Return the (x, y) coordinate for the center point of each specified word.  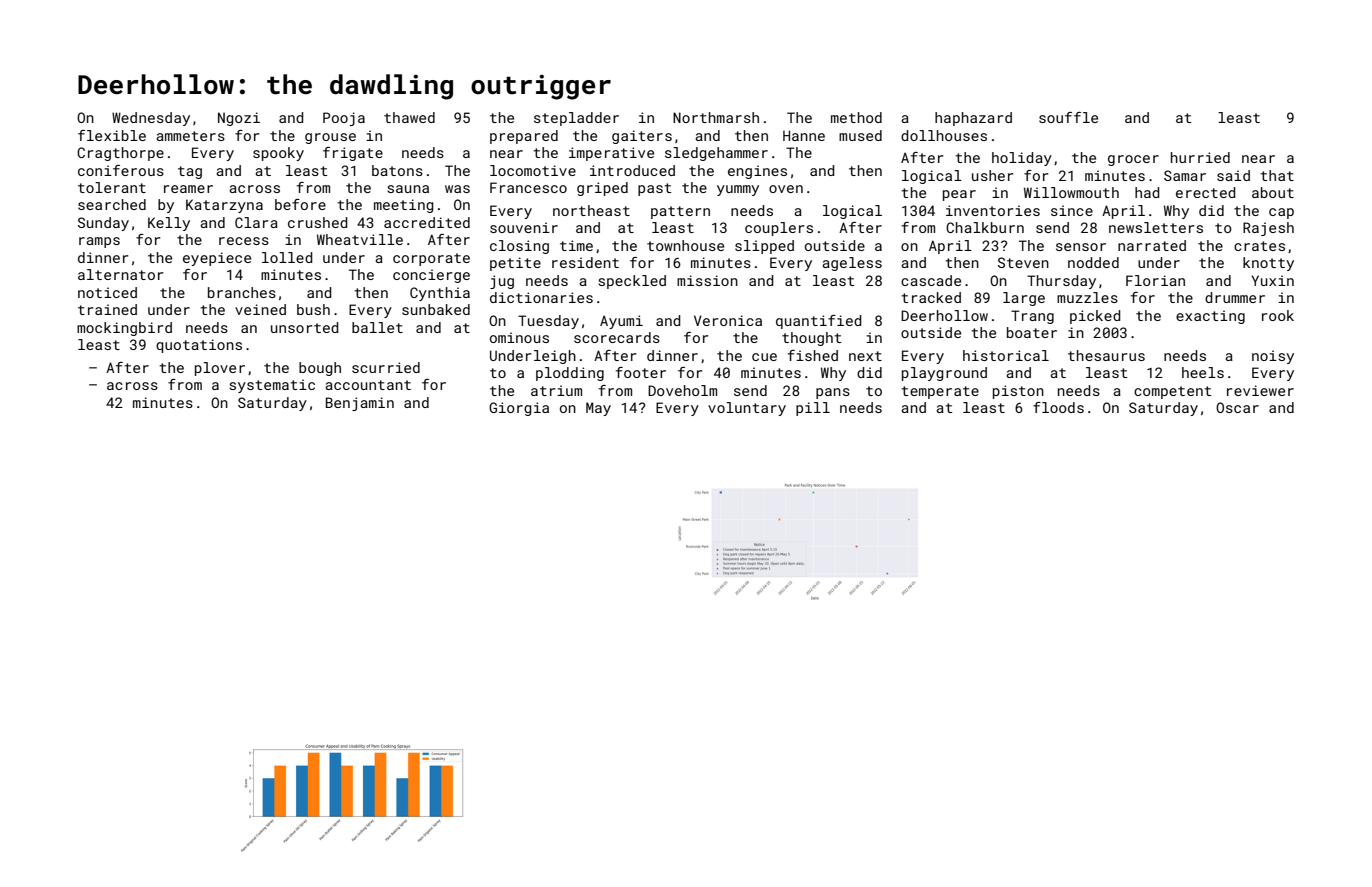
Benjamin (360, 404)
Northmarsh (716, 117)
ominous (519, 337)
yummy (738, 190)
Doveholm (682, 390)
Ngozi (239, 119)
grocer (1133, 160)
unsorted (305, 327)
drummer (1235, 297)
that (1277, 175)
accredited (427, 222)
